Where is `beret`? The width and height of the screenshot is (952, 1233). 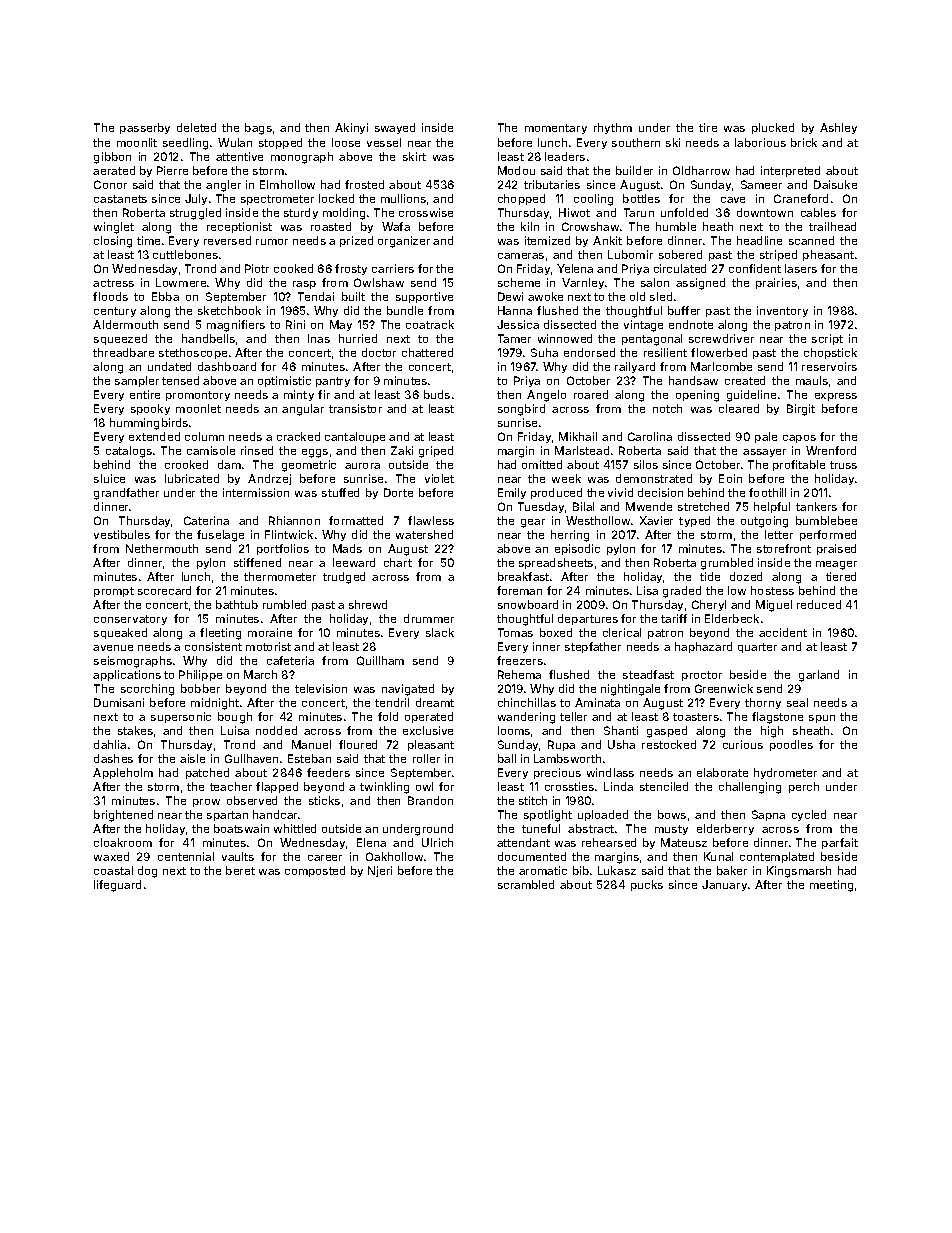
beret is located at coordinates (240, 870).
